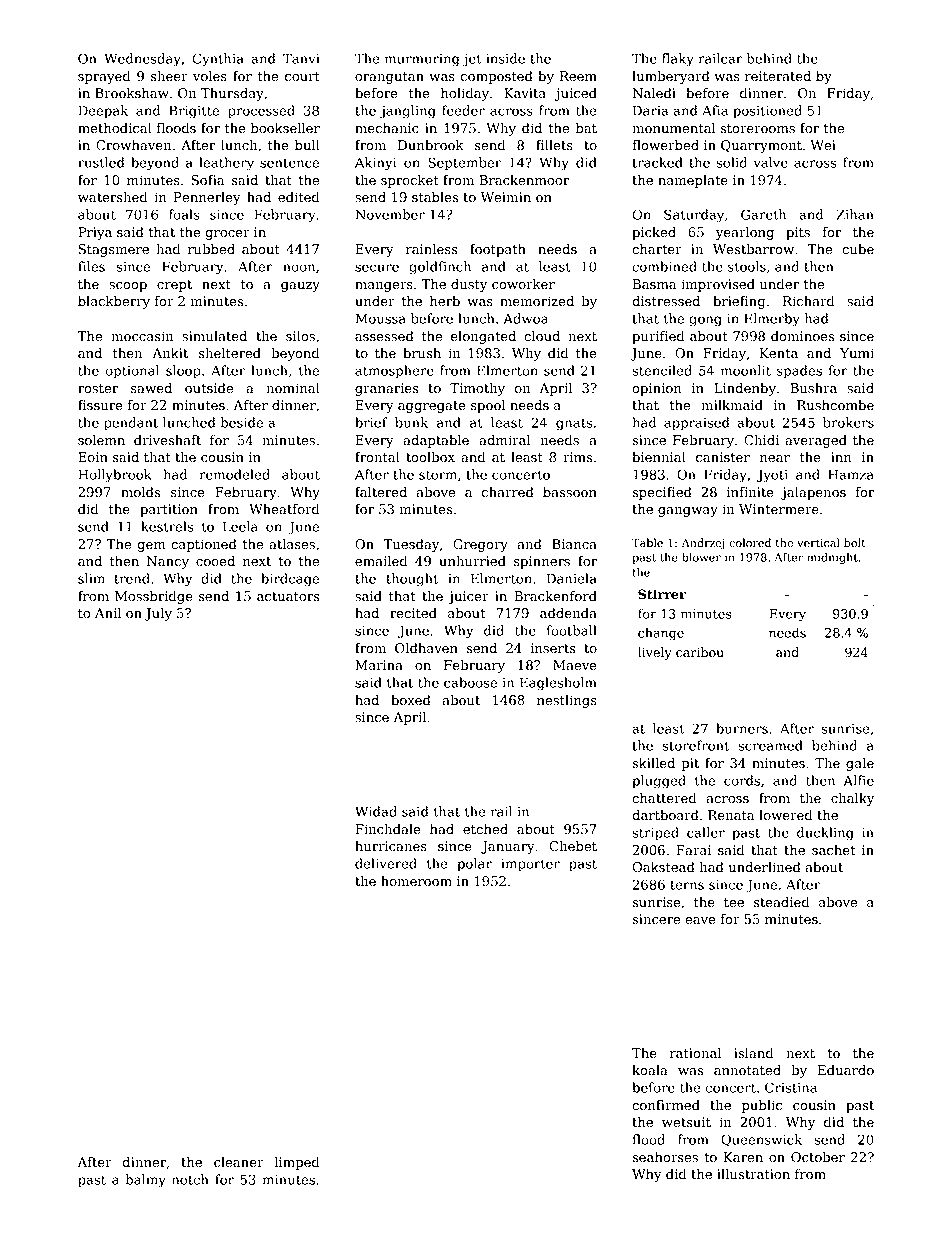  I want to click on boxed, so click(411, 700).
